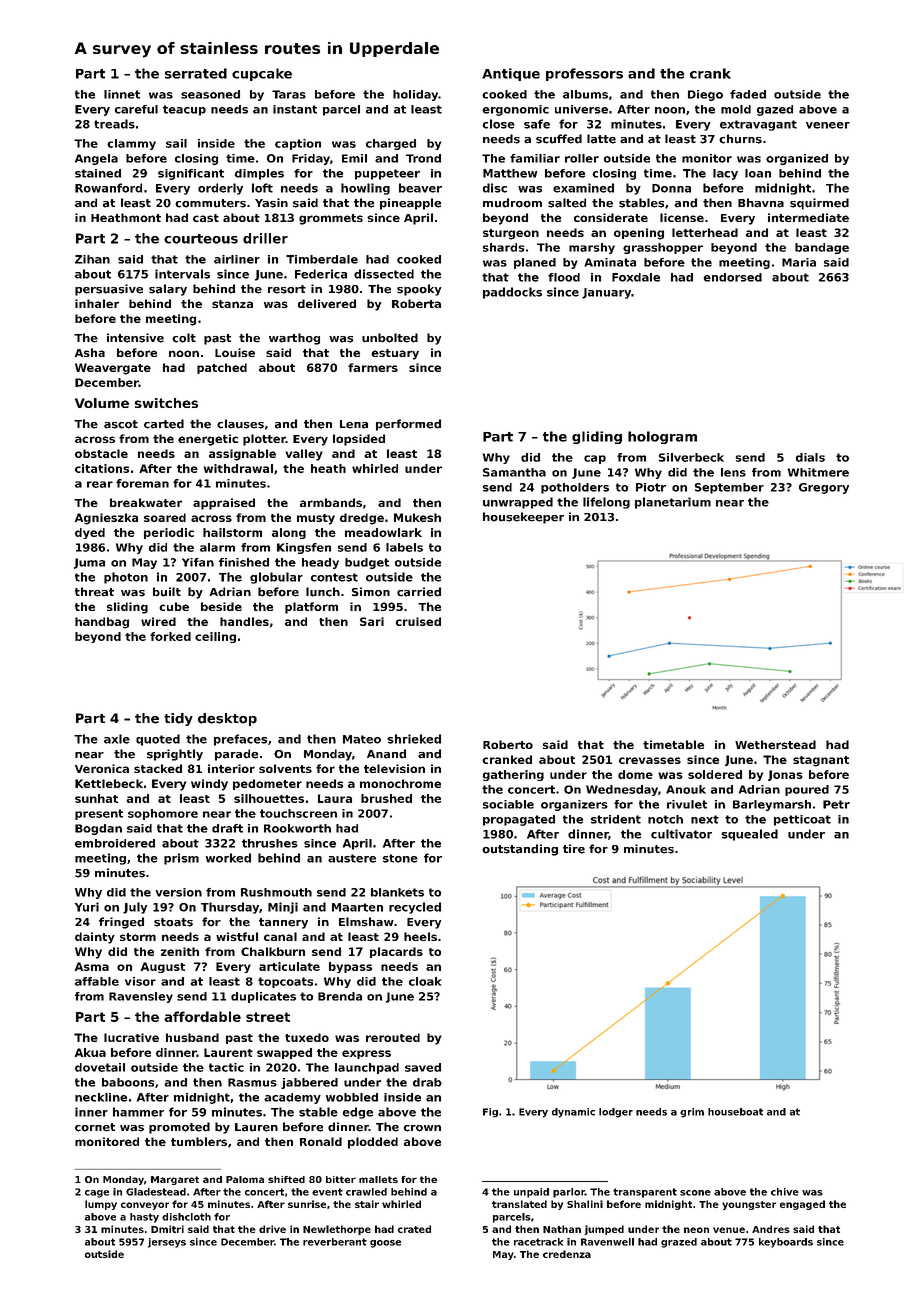 This document has width=924, height=1308. Describe the element at coordinates (94, 592) in the document. I see `threat` at that location.
